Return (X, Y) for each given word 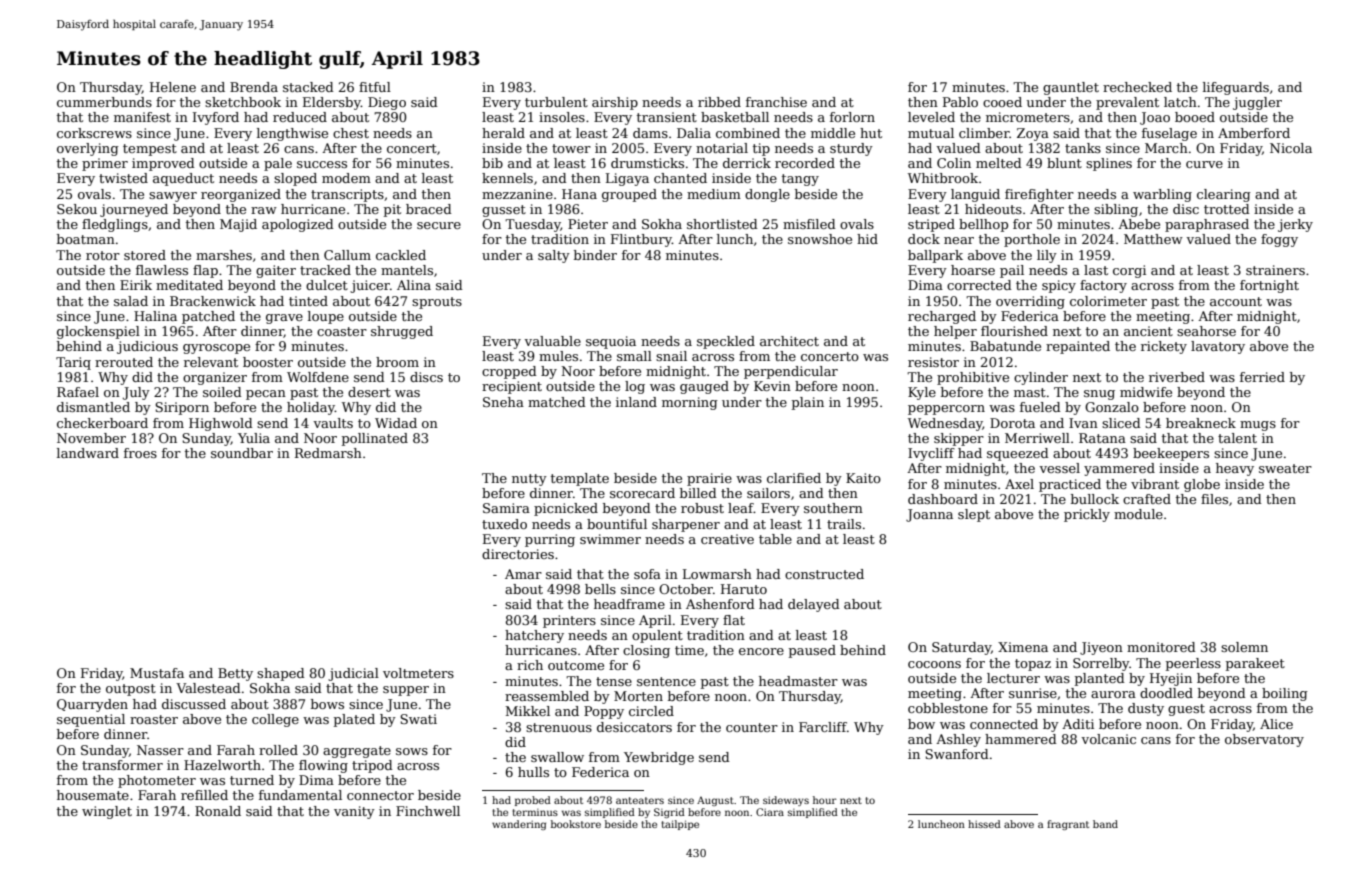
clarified (794, 478)
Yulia (254, 438)
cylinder (1041, 378)
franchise (776, 102)
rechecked (1137, 87)
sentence (666, 681)
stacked (308, 87)
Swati (418, 719)
